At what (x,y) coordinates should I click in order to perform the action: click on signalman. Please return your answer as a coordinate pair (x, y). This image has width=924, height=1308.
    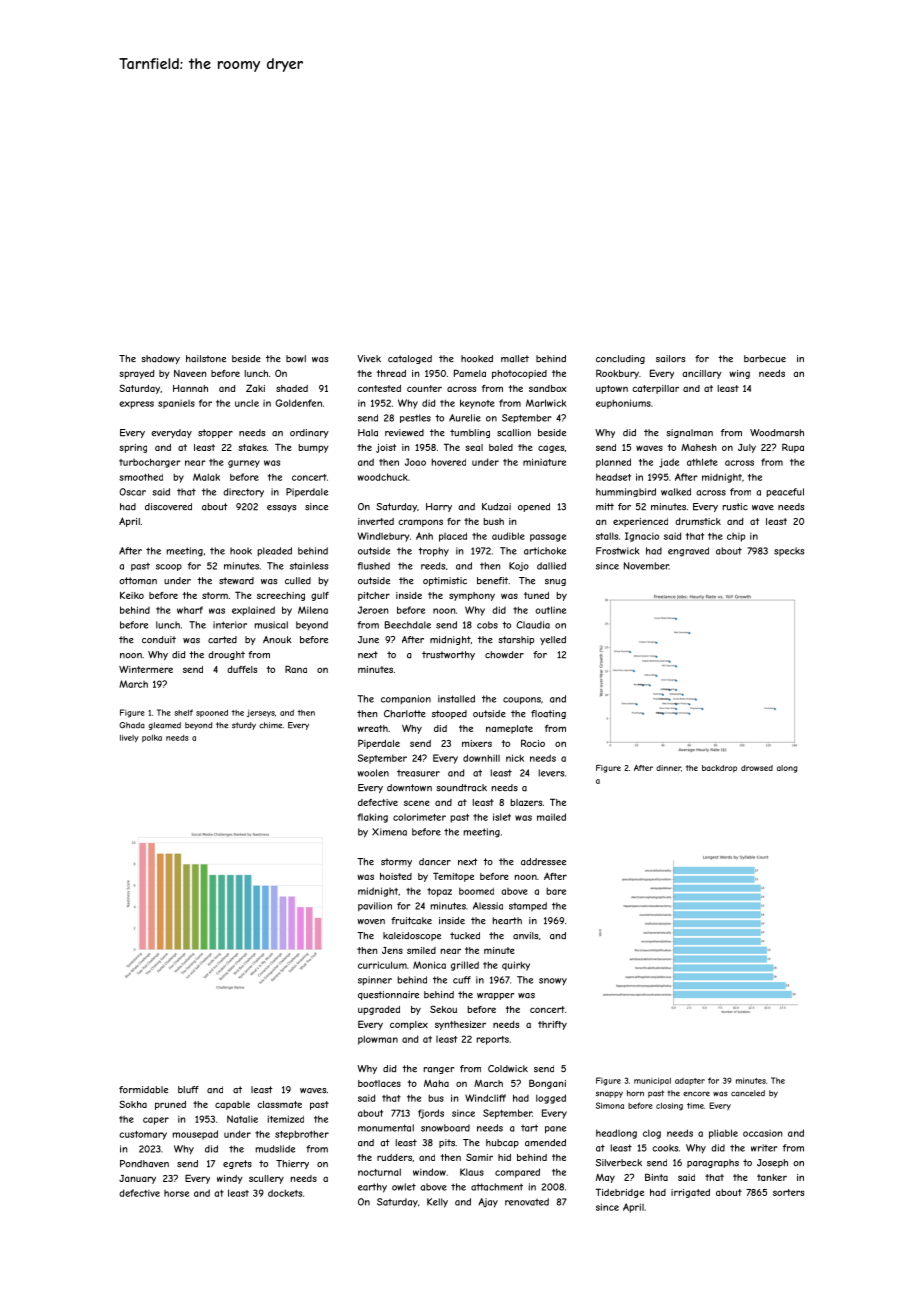
    Looking at the image, I should click on (690, 433).
